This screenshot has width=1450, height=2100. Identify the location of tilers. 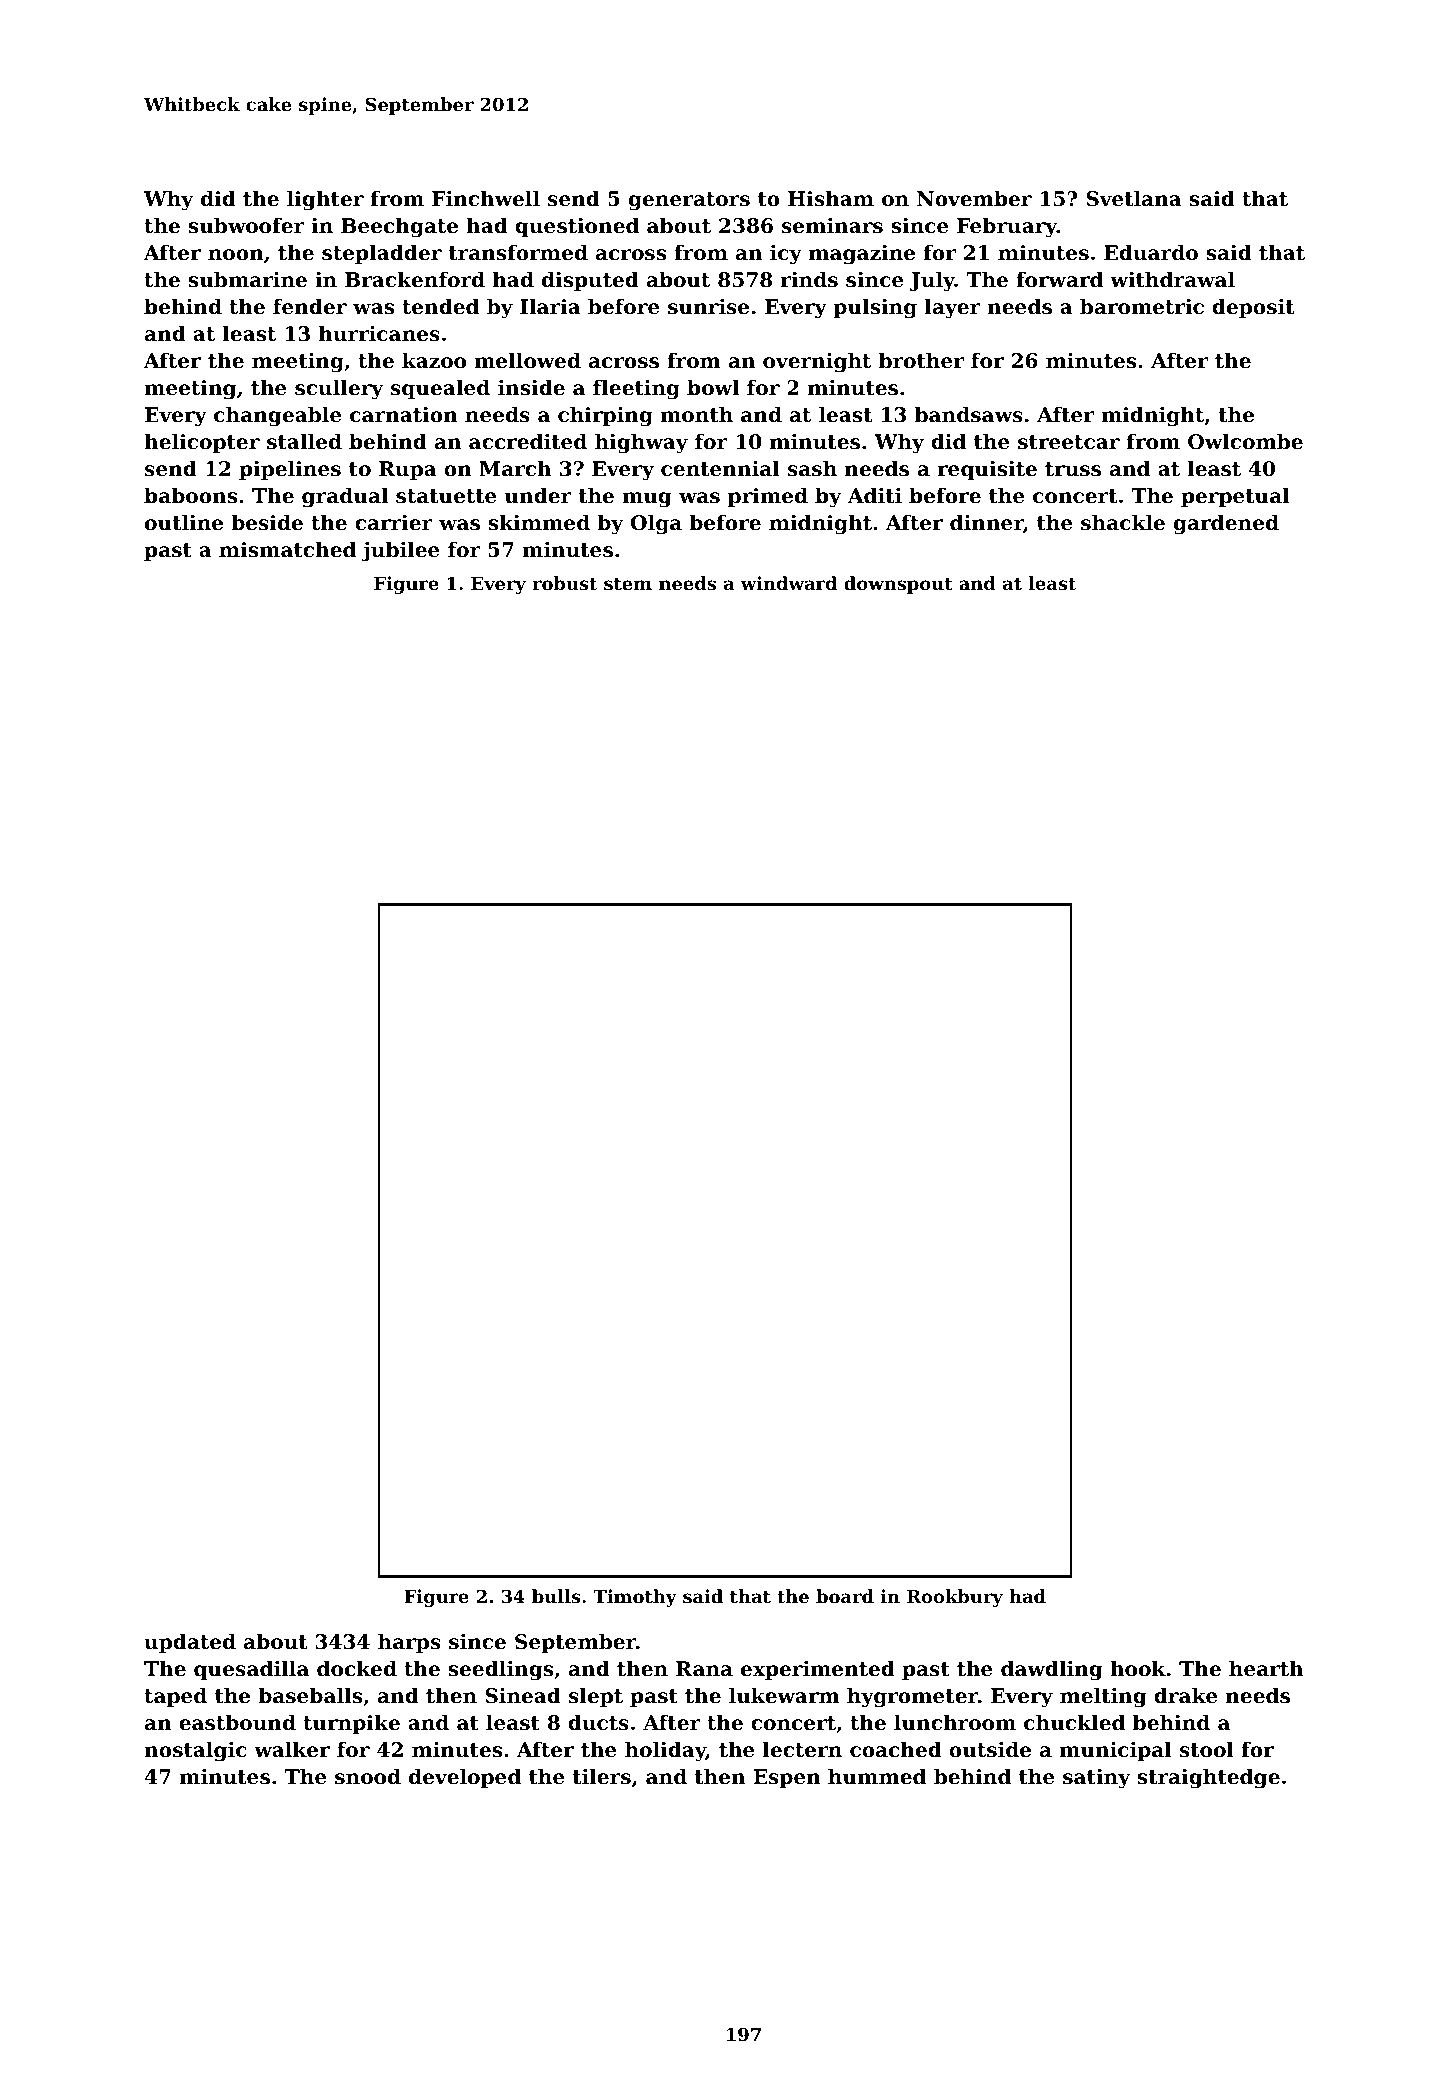
(602, 1776).
